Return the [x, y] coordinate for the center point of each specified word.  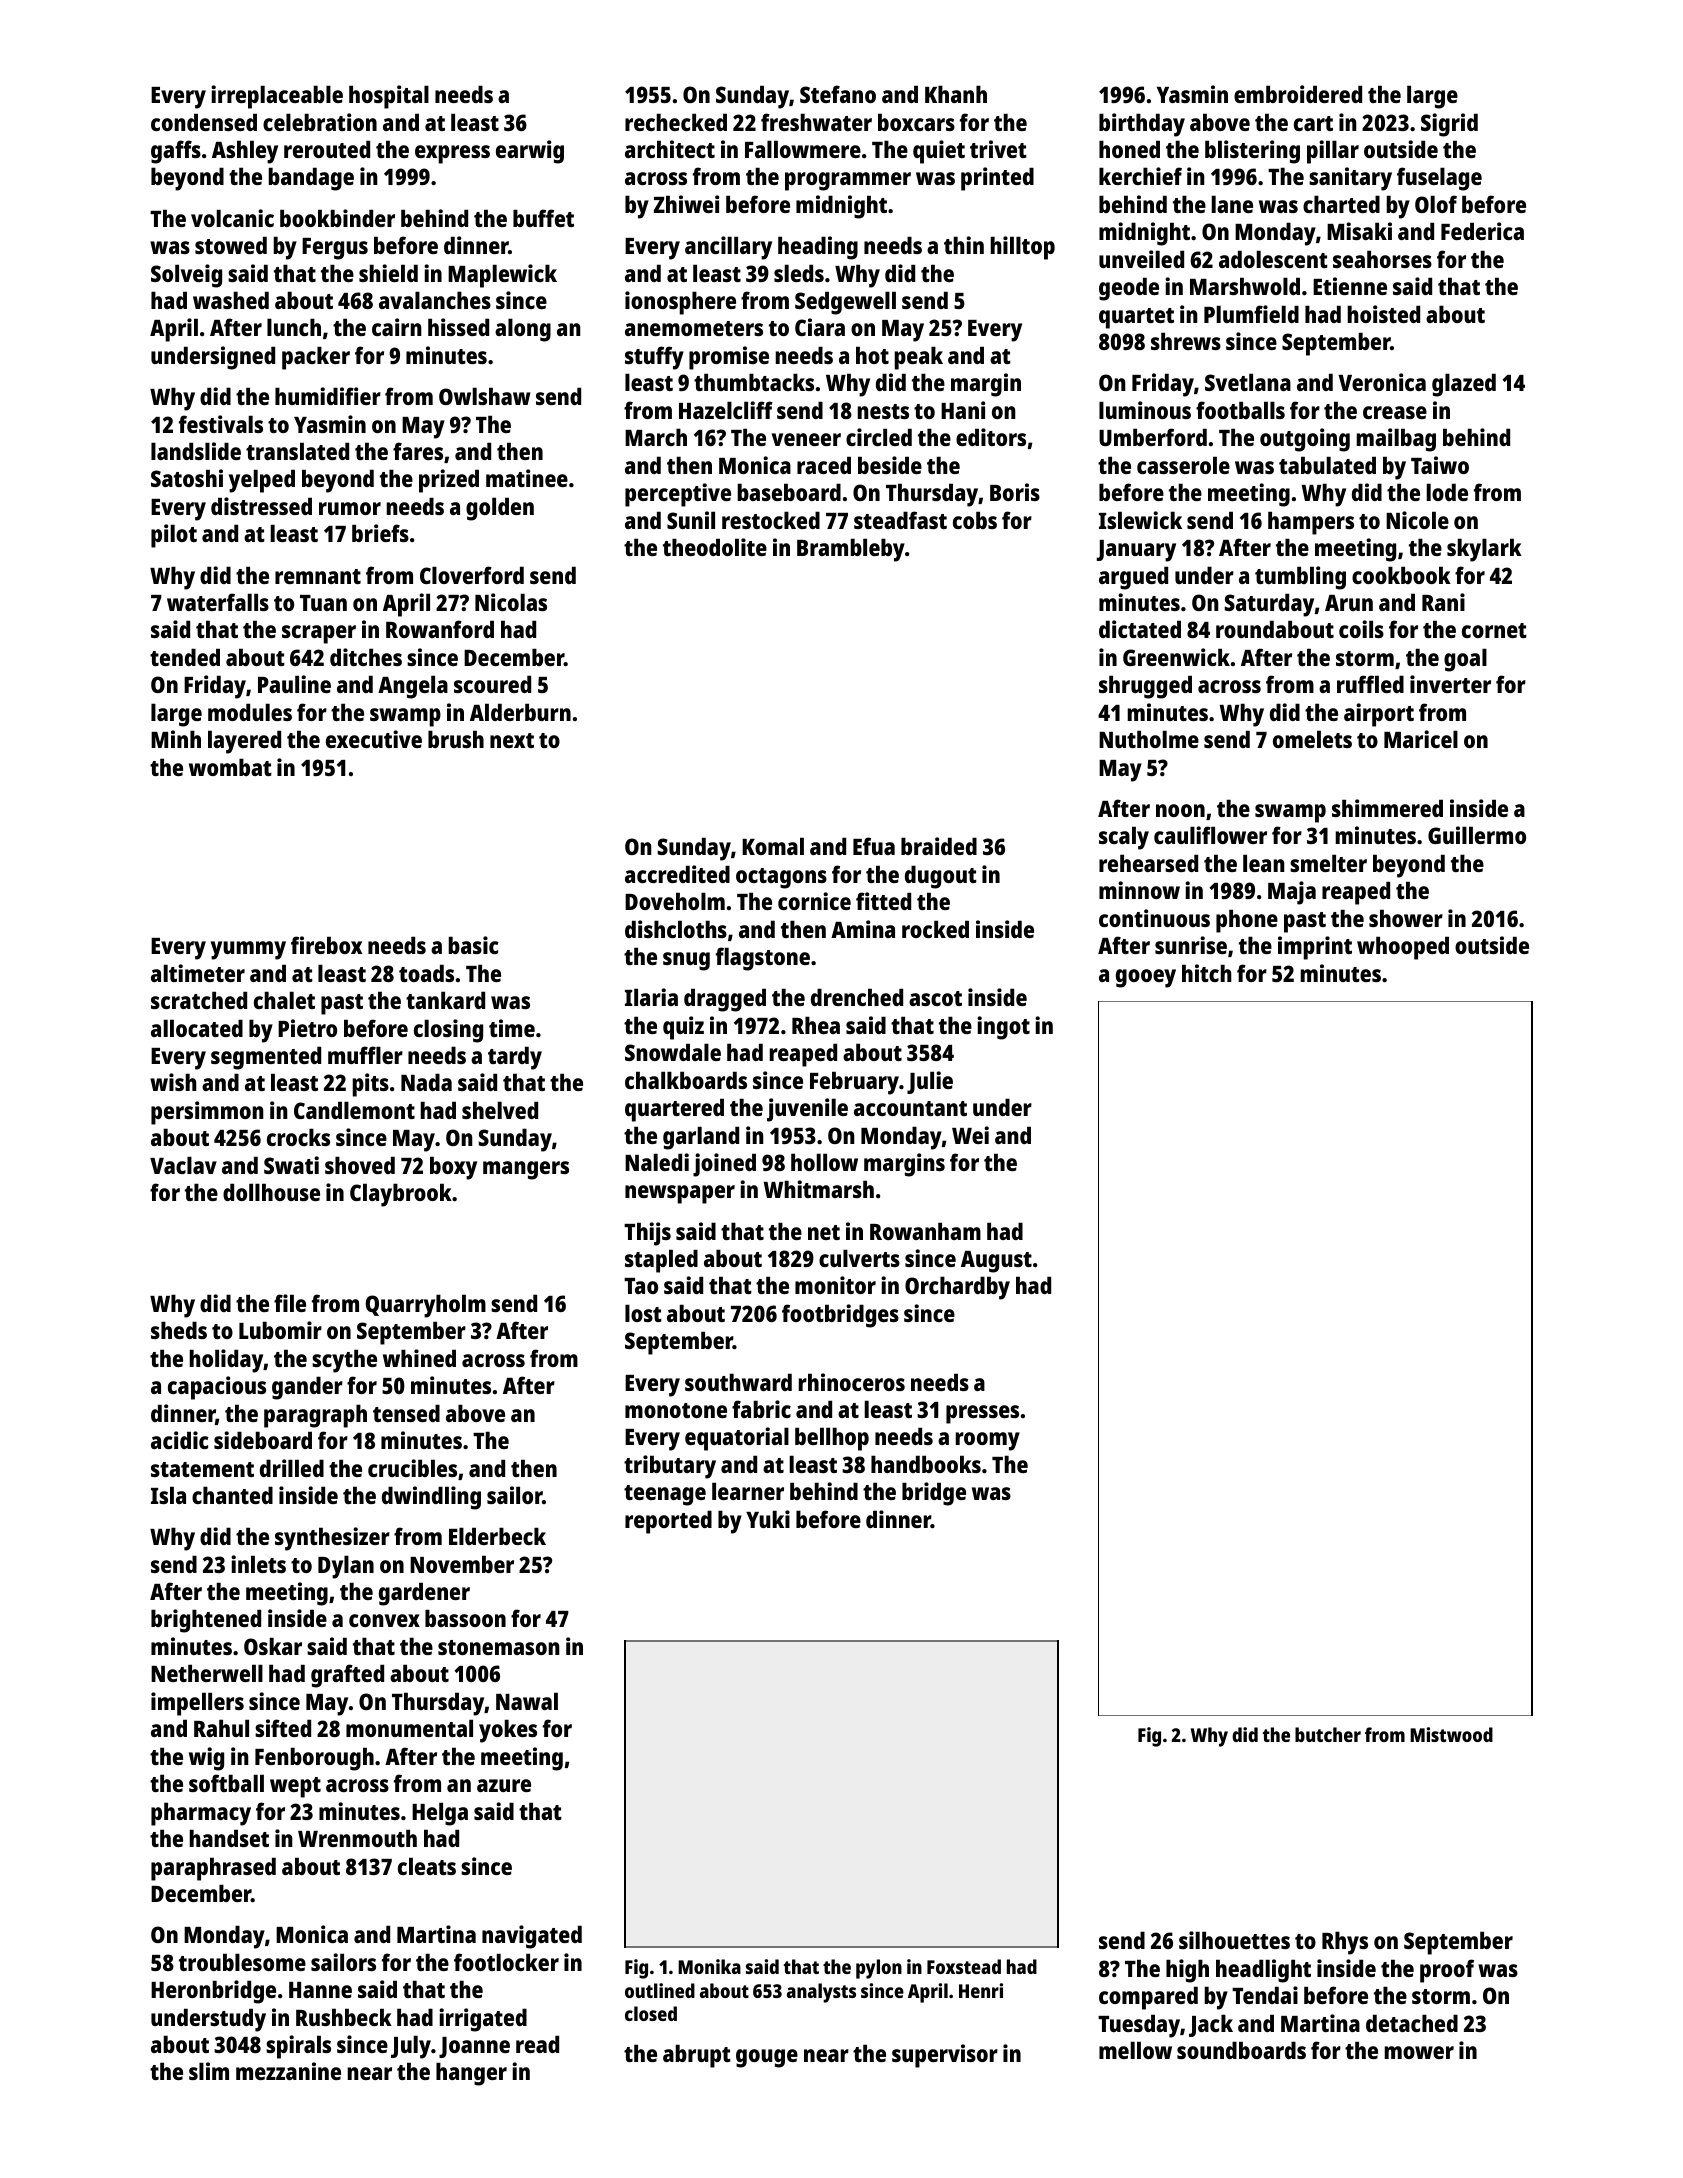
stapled [661, 1261]
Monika [709, 1966]
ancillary [728, 248]
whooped [1403, 948]
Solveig [186, 276]
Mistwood [1451, 1734]
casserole [1183, 465]
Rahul [221, 1728]
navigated [532, 1937]
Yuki [768, 1519]
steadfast [900, 520]
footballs [1240, 410]
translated [297, 451]
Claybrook [401, 1195]
